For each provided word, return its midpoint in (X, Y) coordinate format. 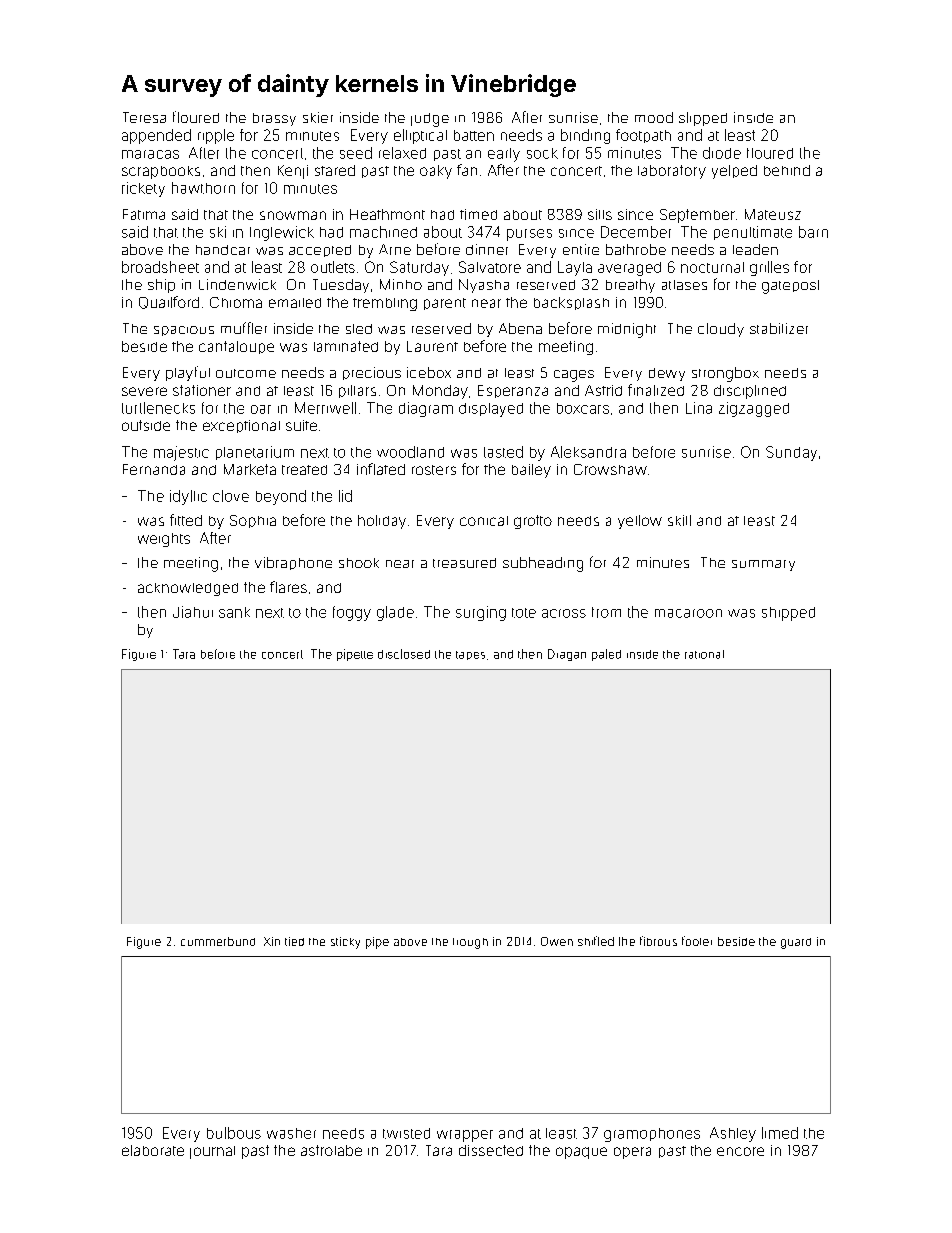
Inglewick (282, 233)
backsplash (571, 303)
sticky (345, 943)
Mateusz (773, 214)
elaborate (153, 1150)
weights (164, 540)
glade (395, 613)
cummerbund (218, 941)
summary (763, 565)
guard (796, 943)
